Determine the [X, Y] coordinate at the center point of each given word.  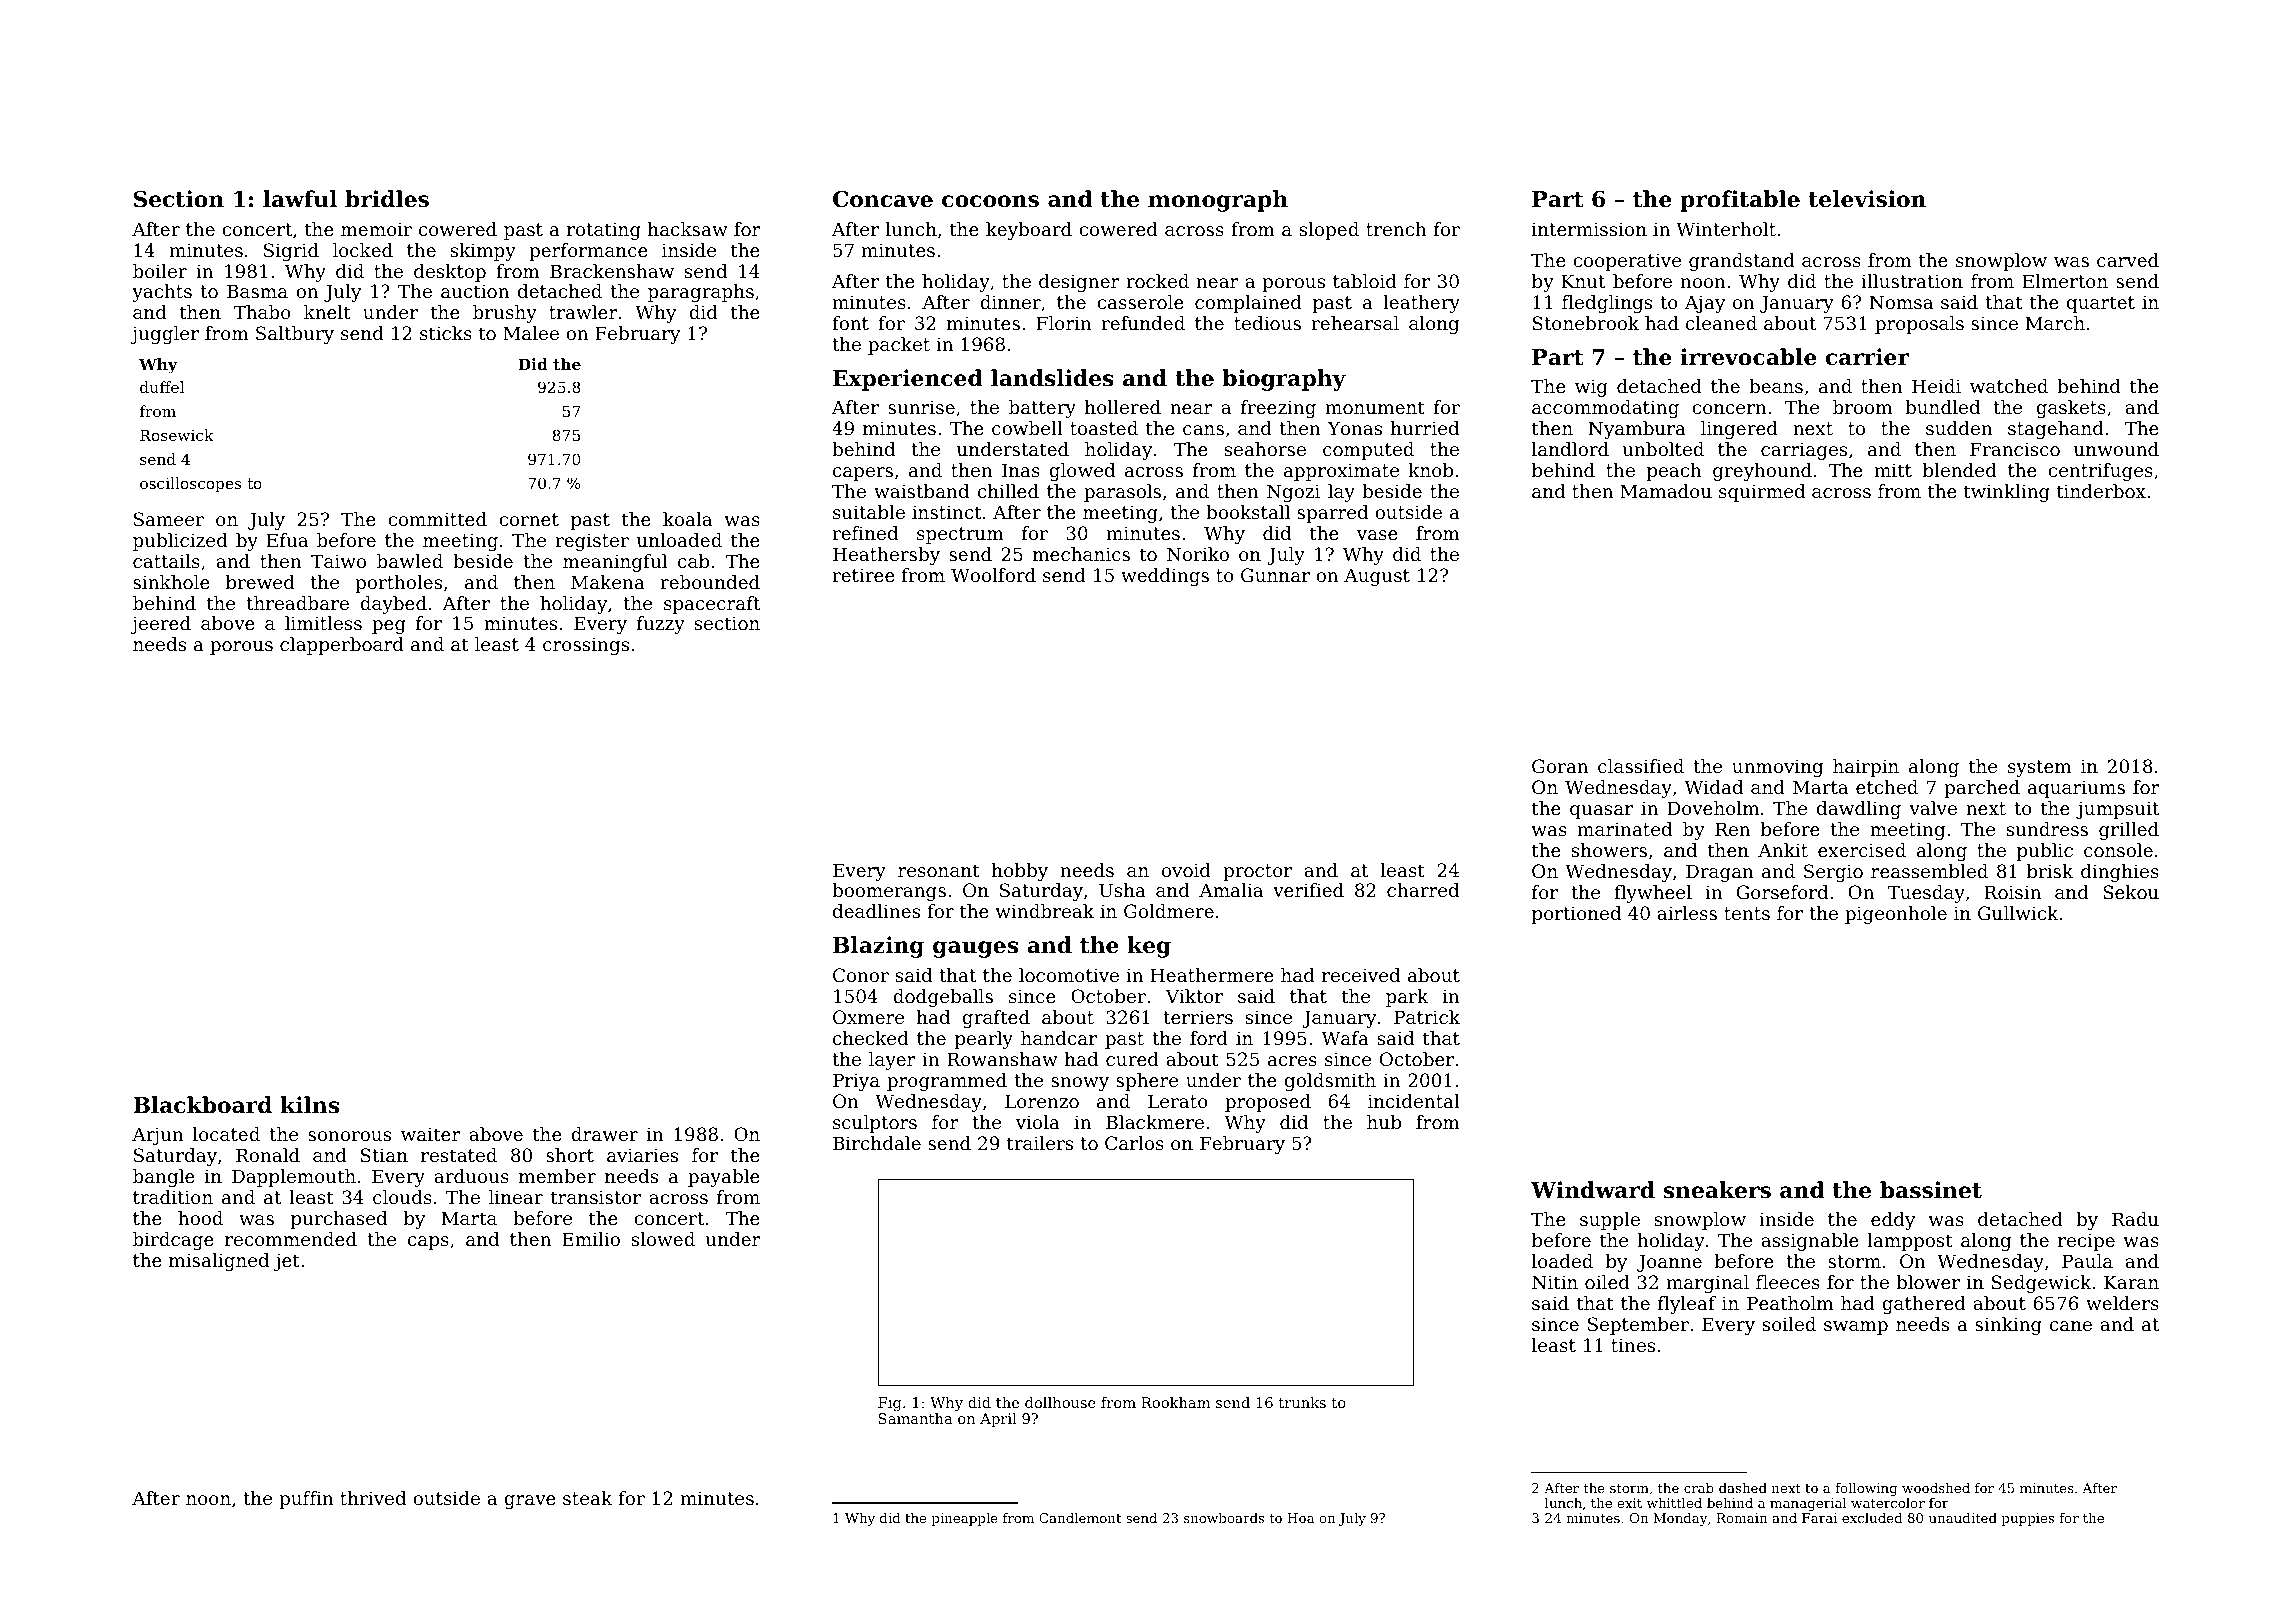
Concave [883, 199]
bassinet [1931, 1190]
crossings [586, 646]
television [1867, 199]
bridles [387, 199]
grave [530, 1502]
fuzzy [661, 625]
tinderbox [2101, 491]
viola [1038, 1122]
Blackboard [202, 1105]
